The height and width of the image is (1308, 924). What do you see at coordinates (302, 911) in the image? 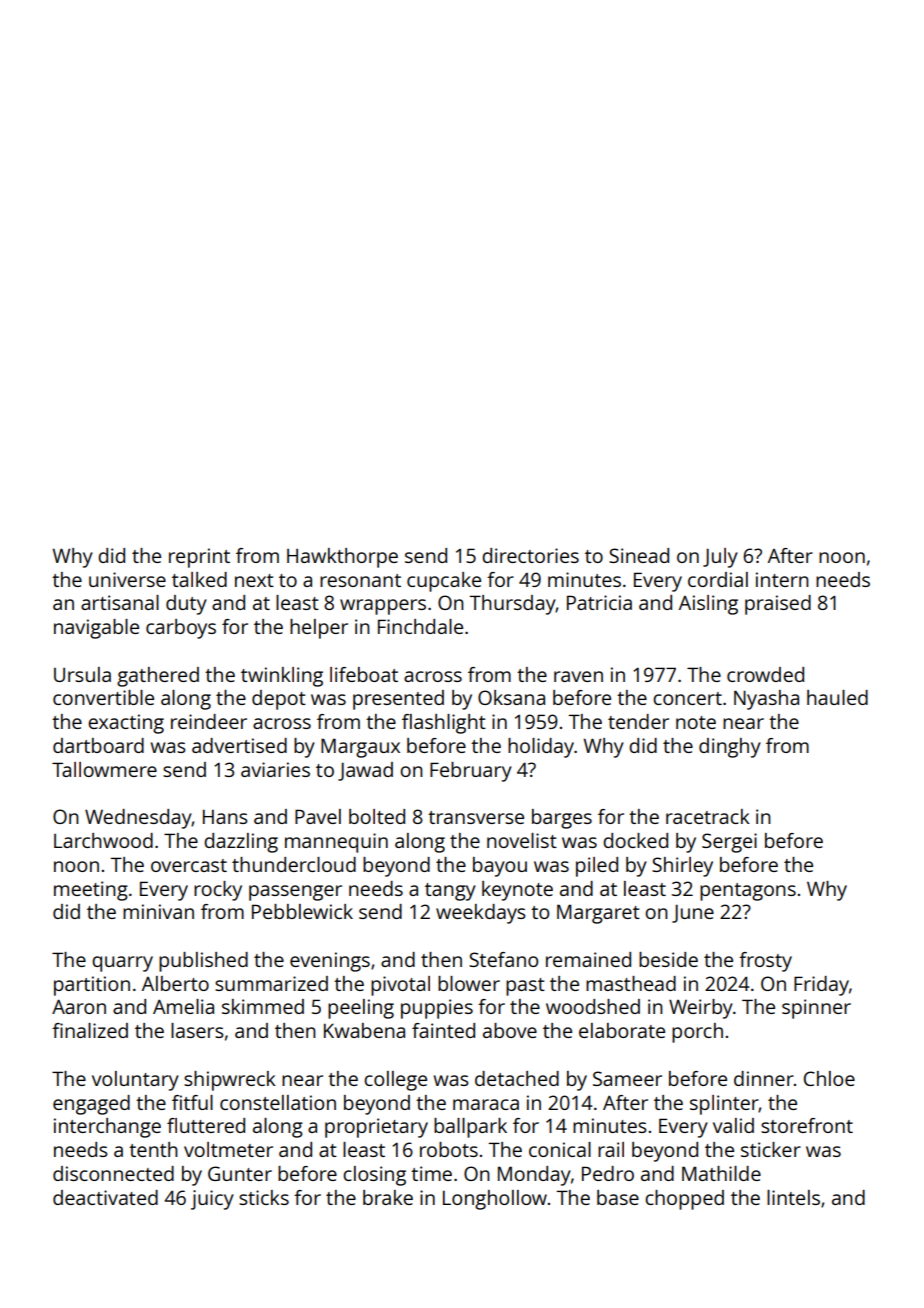
I see `Pebblewick` at bounding box center [302, 911].
